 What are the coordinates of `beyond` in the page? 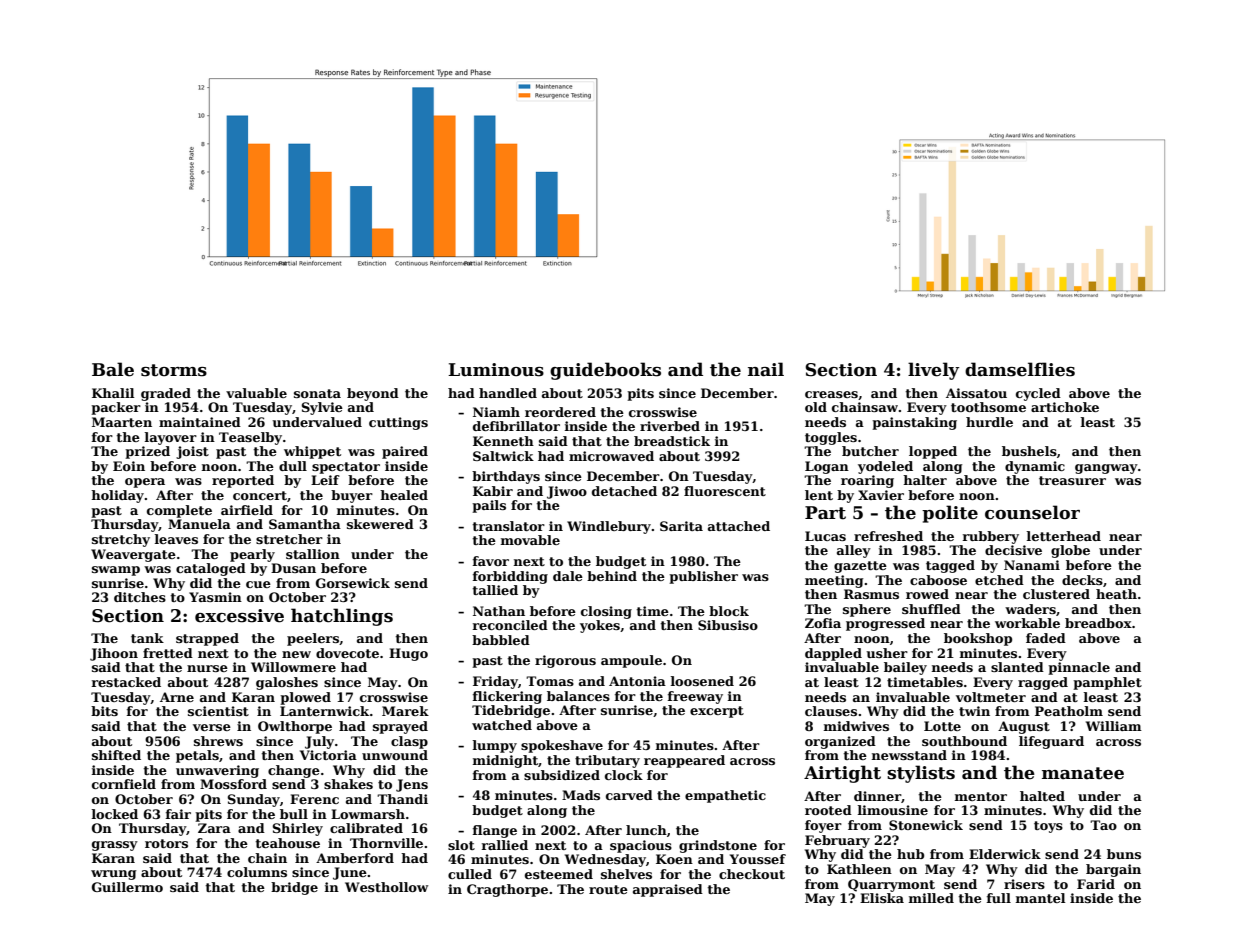 It's located at (373, 394).
